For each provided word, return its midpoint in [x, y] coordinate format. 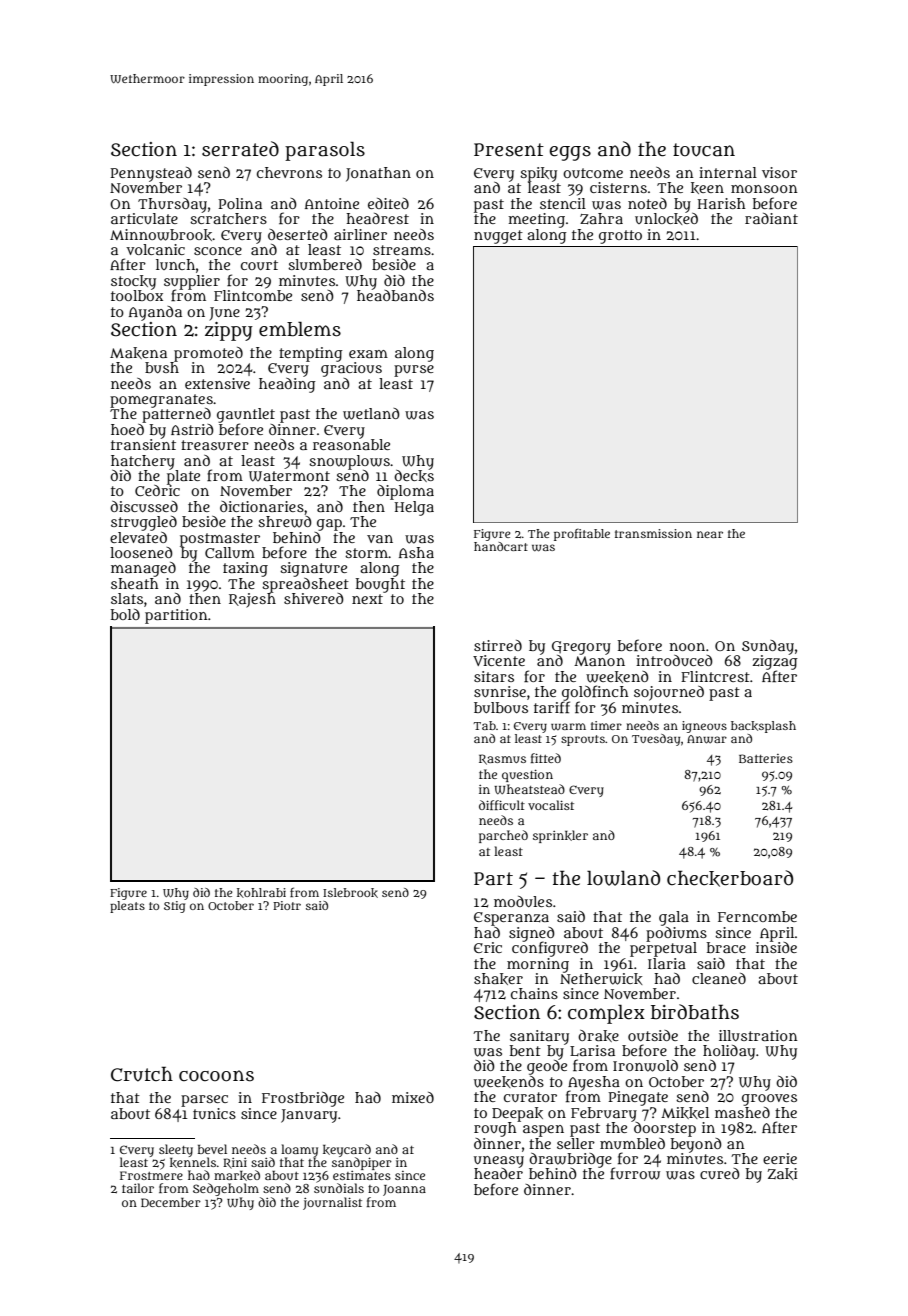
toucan [704, 150]
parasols [325, 151]
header [498, 1173]
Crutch [142, 1074]
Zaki [782, 1174]
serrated [240, 149]
